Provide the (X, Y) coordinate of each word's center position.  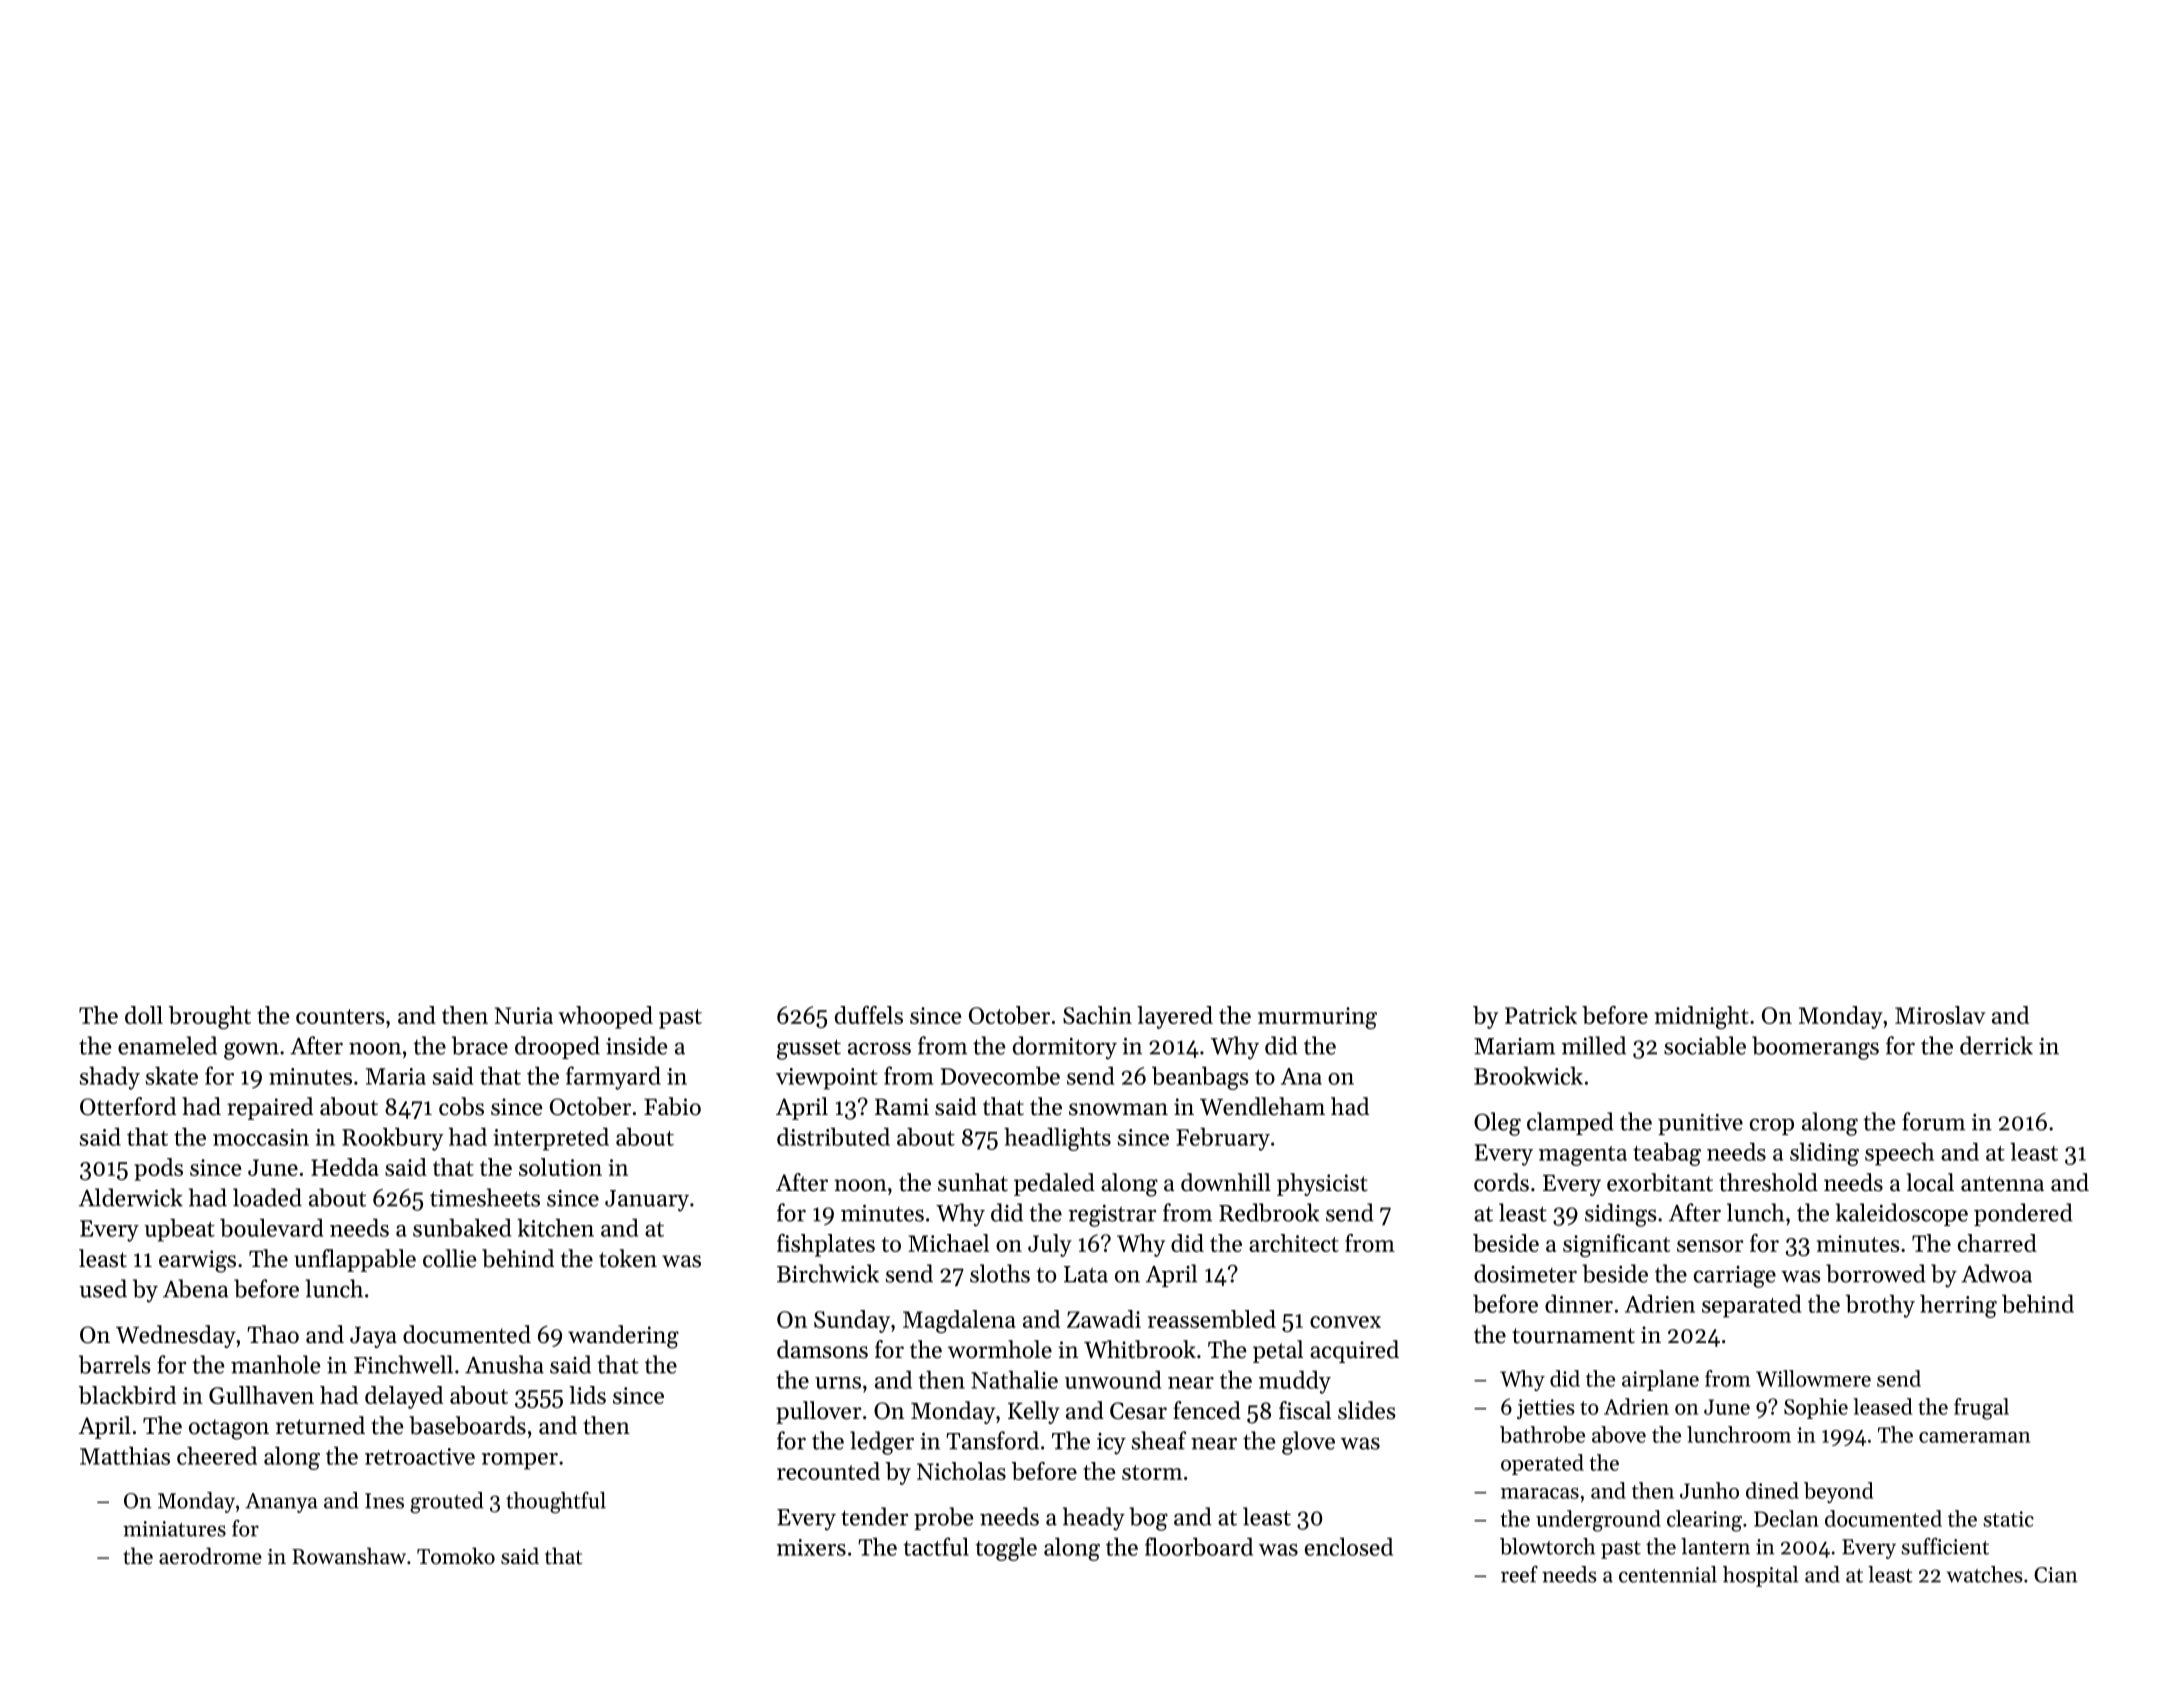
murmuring (1317, 1018)
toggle (1006, 1549)
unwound (1113, 1379)
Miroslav (1940, 1015)
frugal (1981, 1409)
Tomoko (456, 1556)
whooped (605, 1017)
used (103, 1288)
